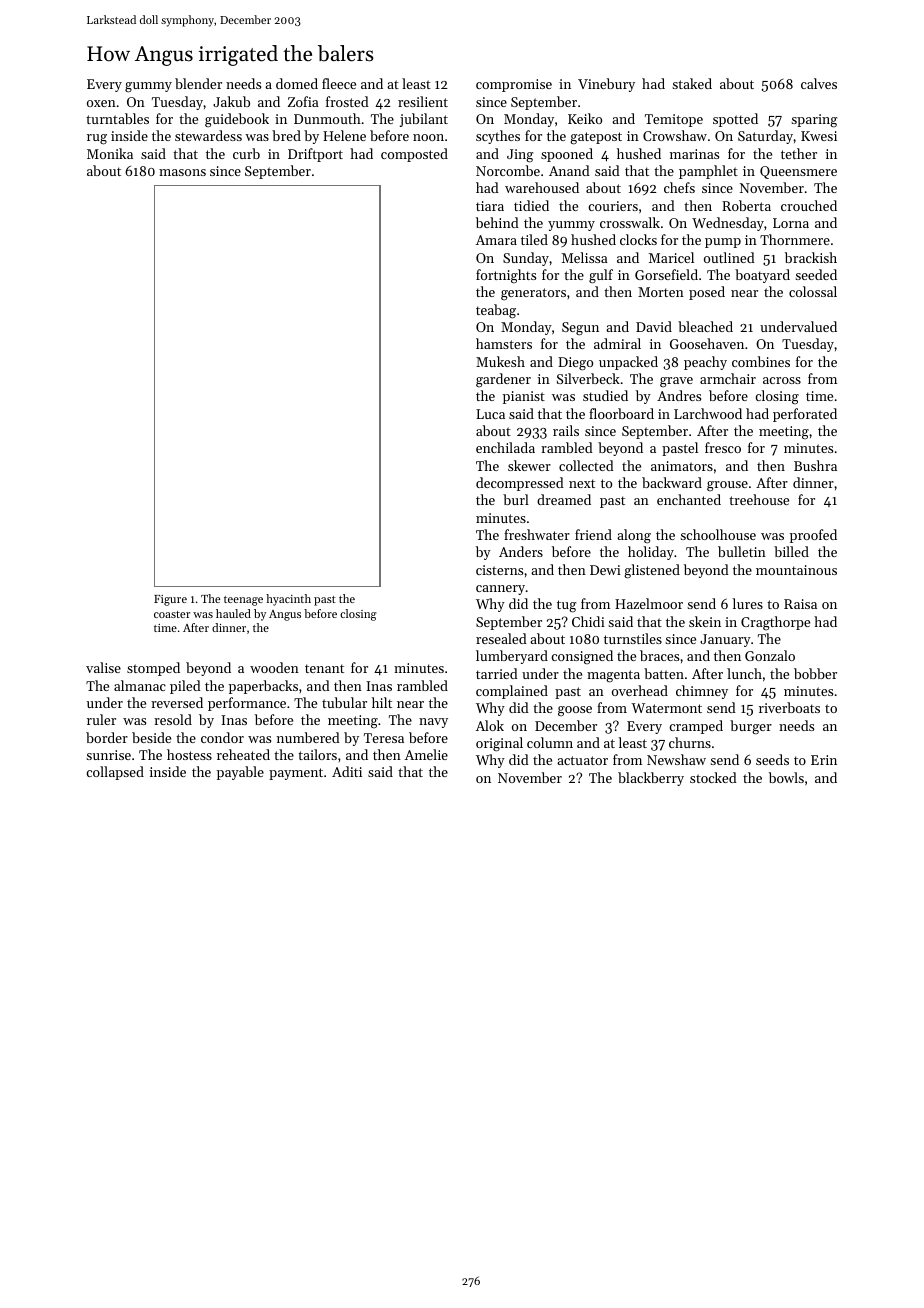 The height and width of the screenshot is (1308, 924). Describe the element at coordinates (503, 380) in the screenshot. I see `gardener` at that location.
